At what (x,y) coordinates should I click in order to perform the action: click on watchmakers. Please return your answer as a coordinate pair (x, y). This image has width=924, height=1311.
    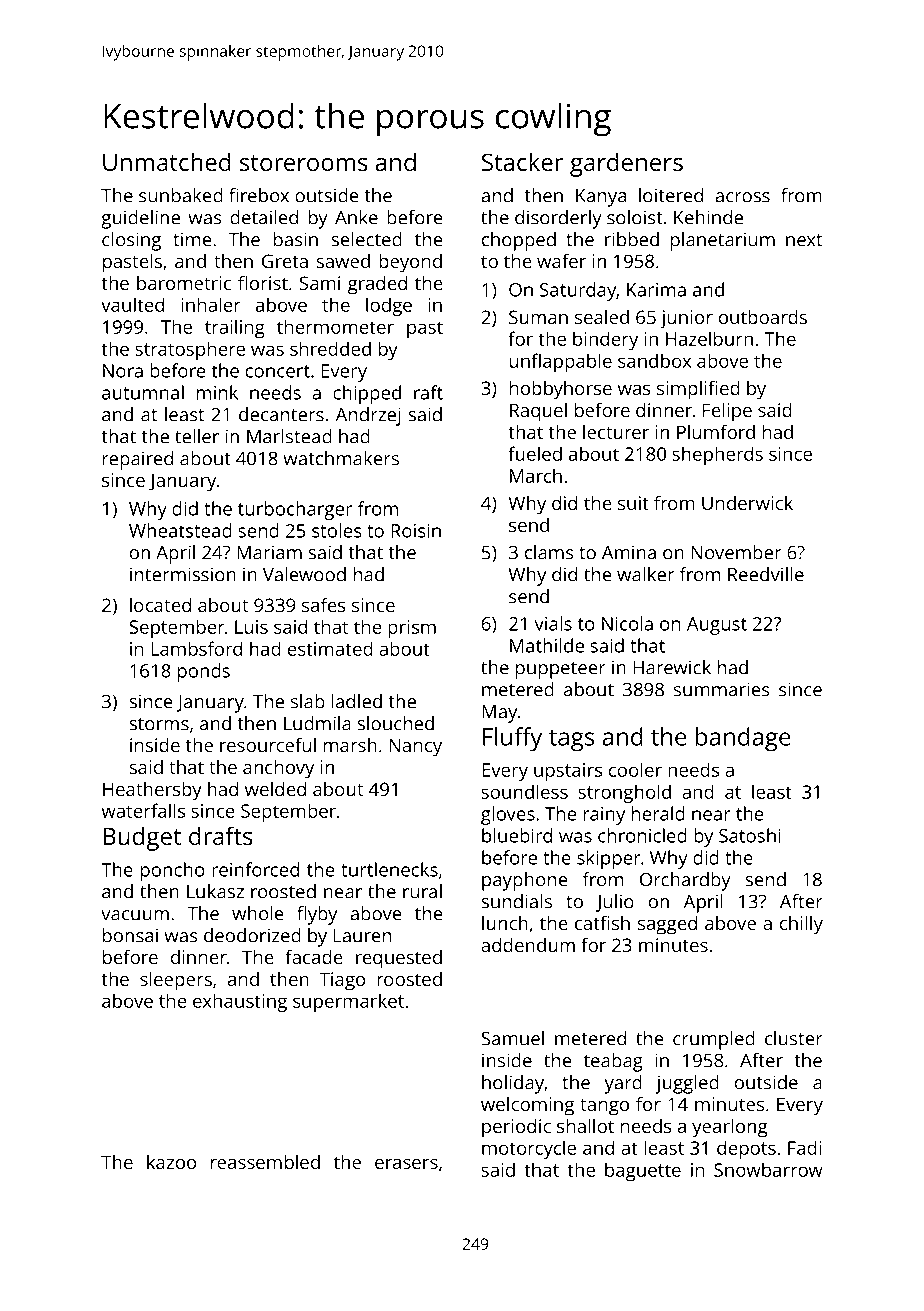
    Looking at the image, I should click on (341, 458).
